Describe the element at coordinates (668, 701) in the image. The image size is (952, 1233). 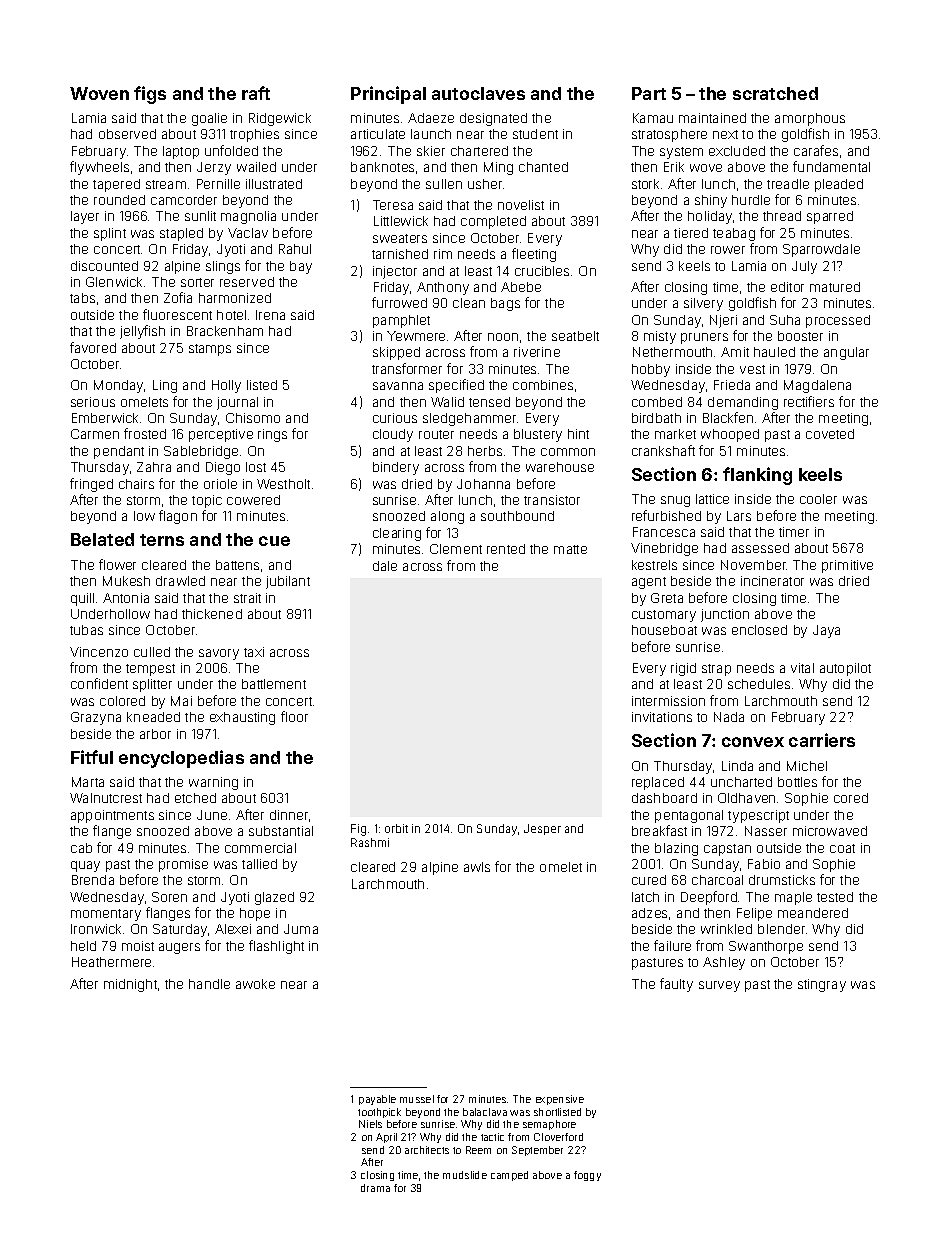
I see `intermission` at that location.
